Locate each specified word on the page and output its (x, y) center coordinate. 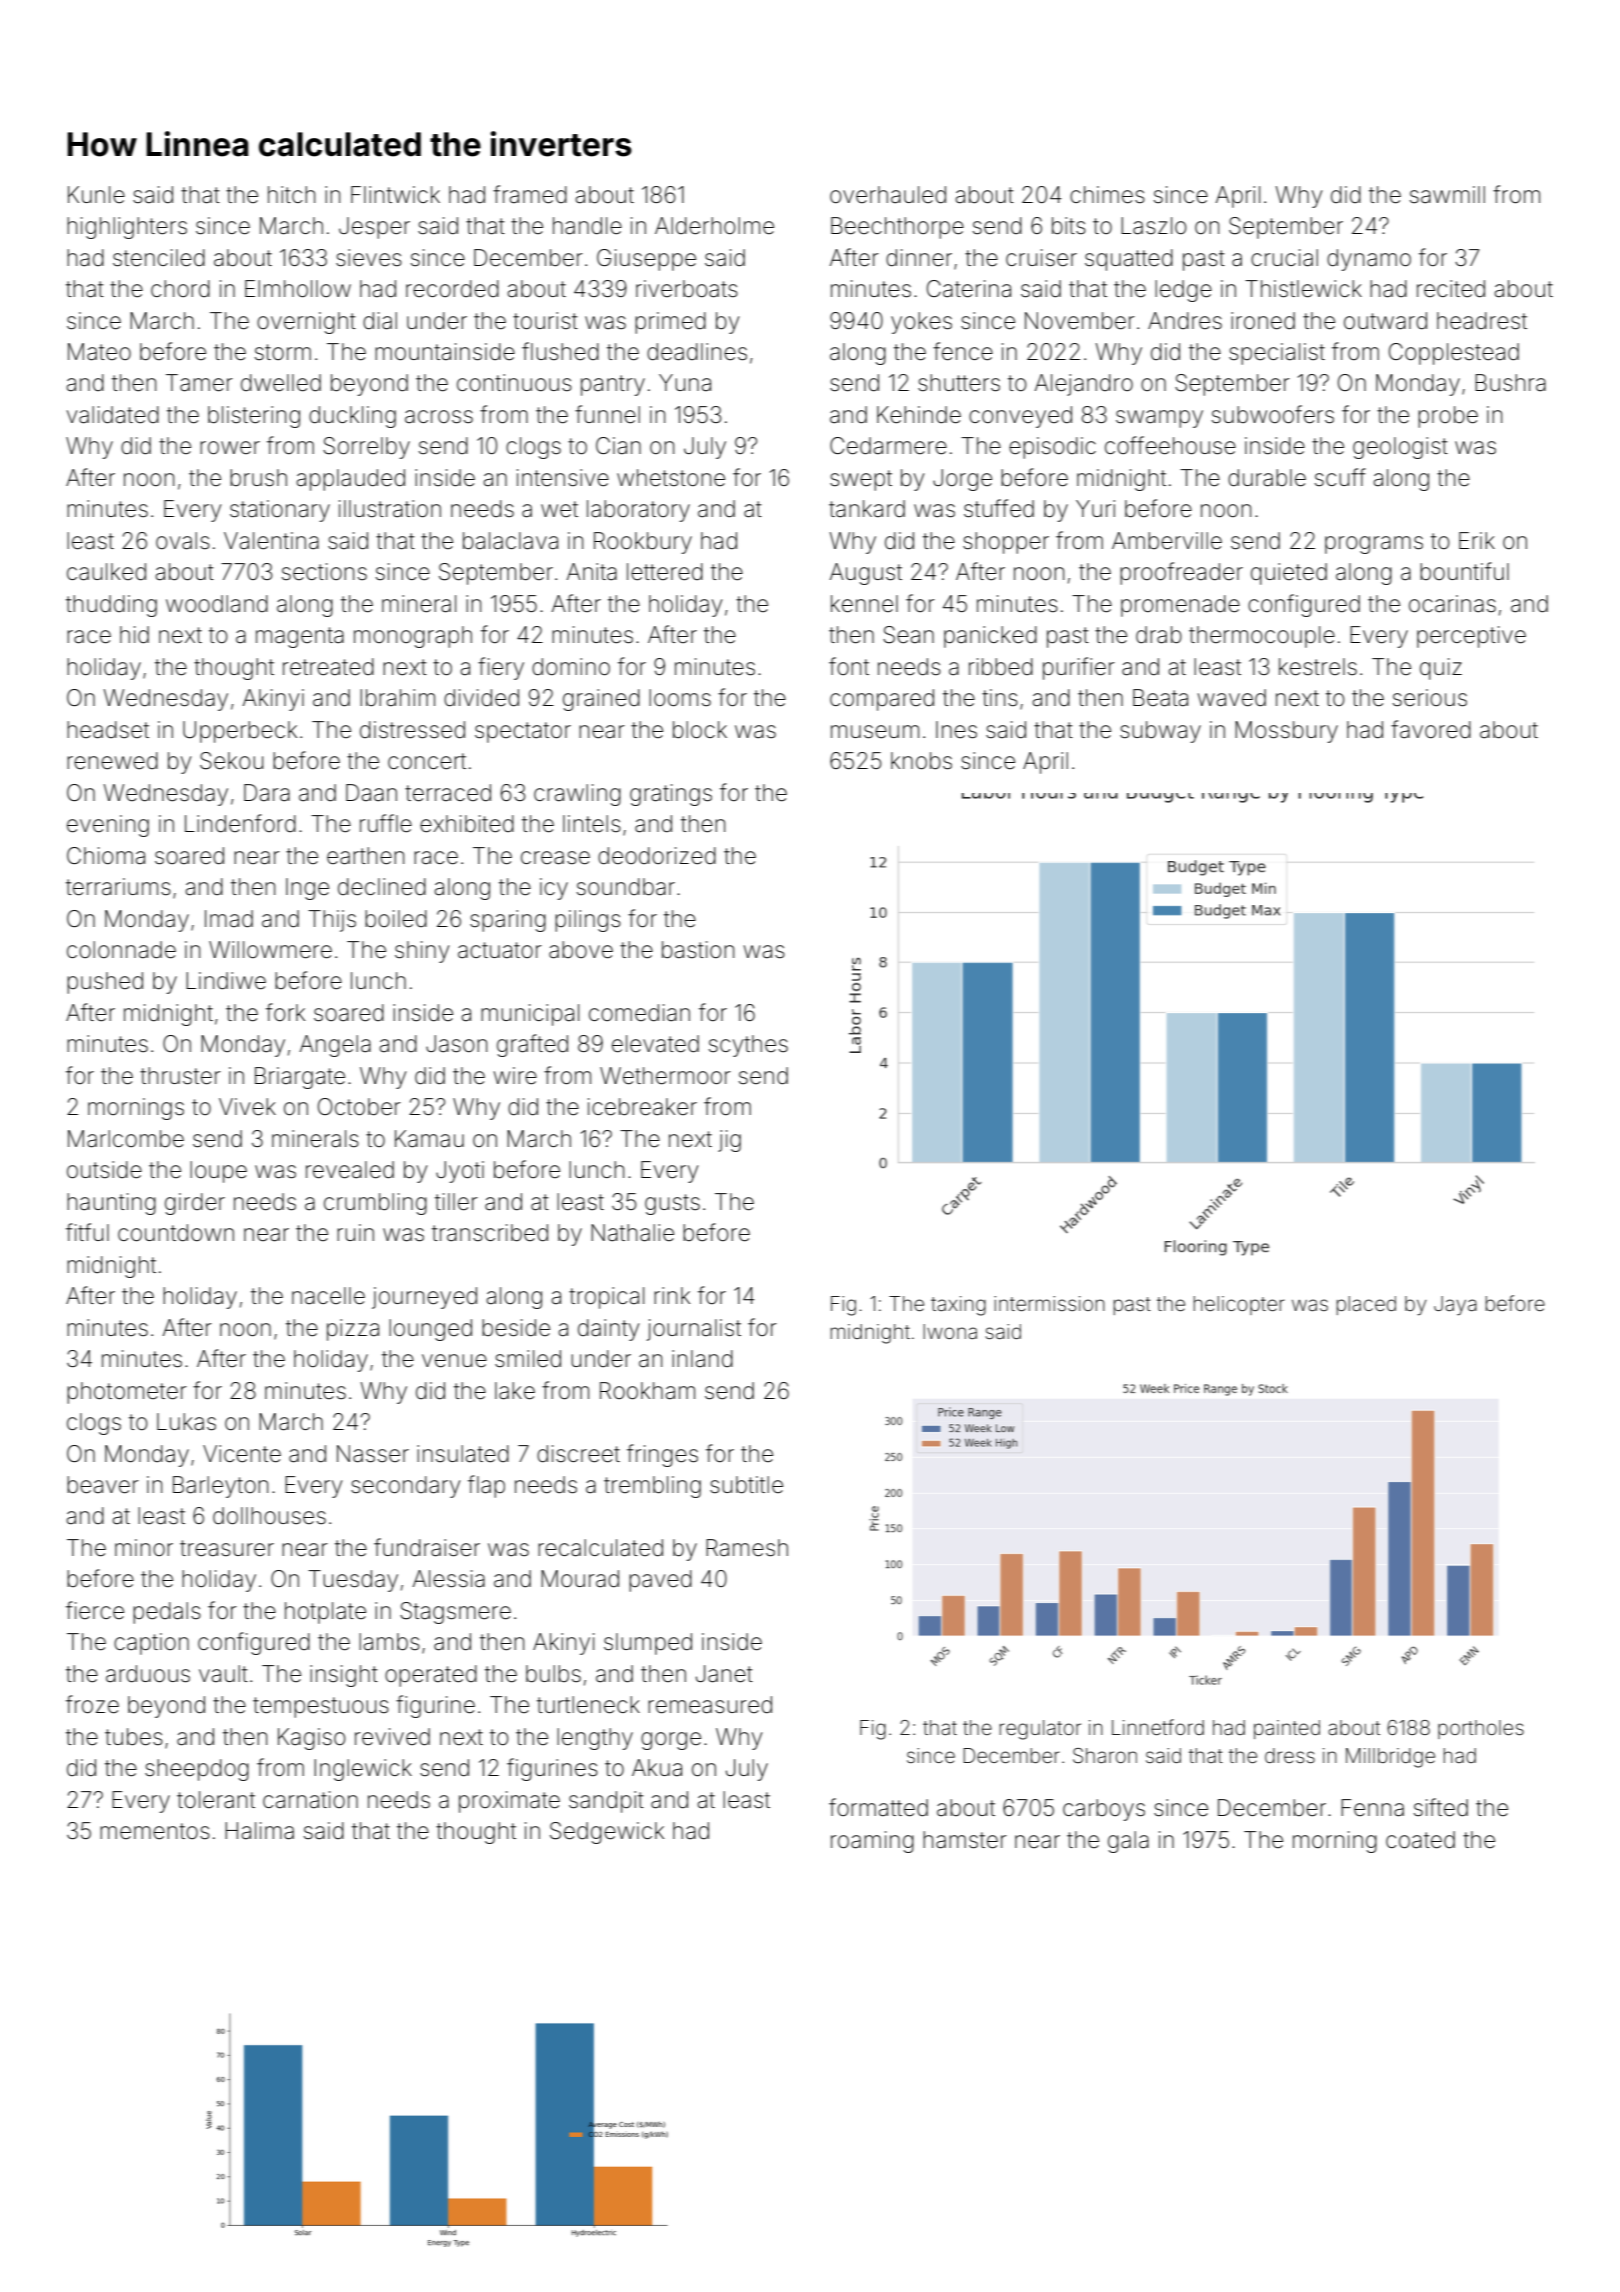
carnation (310, 1800)
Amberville (1167, 541)
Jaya (1455, 1306)
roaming (872, 1842)
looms (680, 698)
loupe (218, 1172)
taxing (958, 1306)
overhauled (888, 195)
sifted (1441, 1807)
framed (530, 194)
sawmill (1447, 195)
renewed (112, 761)
